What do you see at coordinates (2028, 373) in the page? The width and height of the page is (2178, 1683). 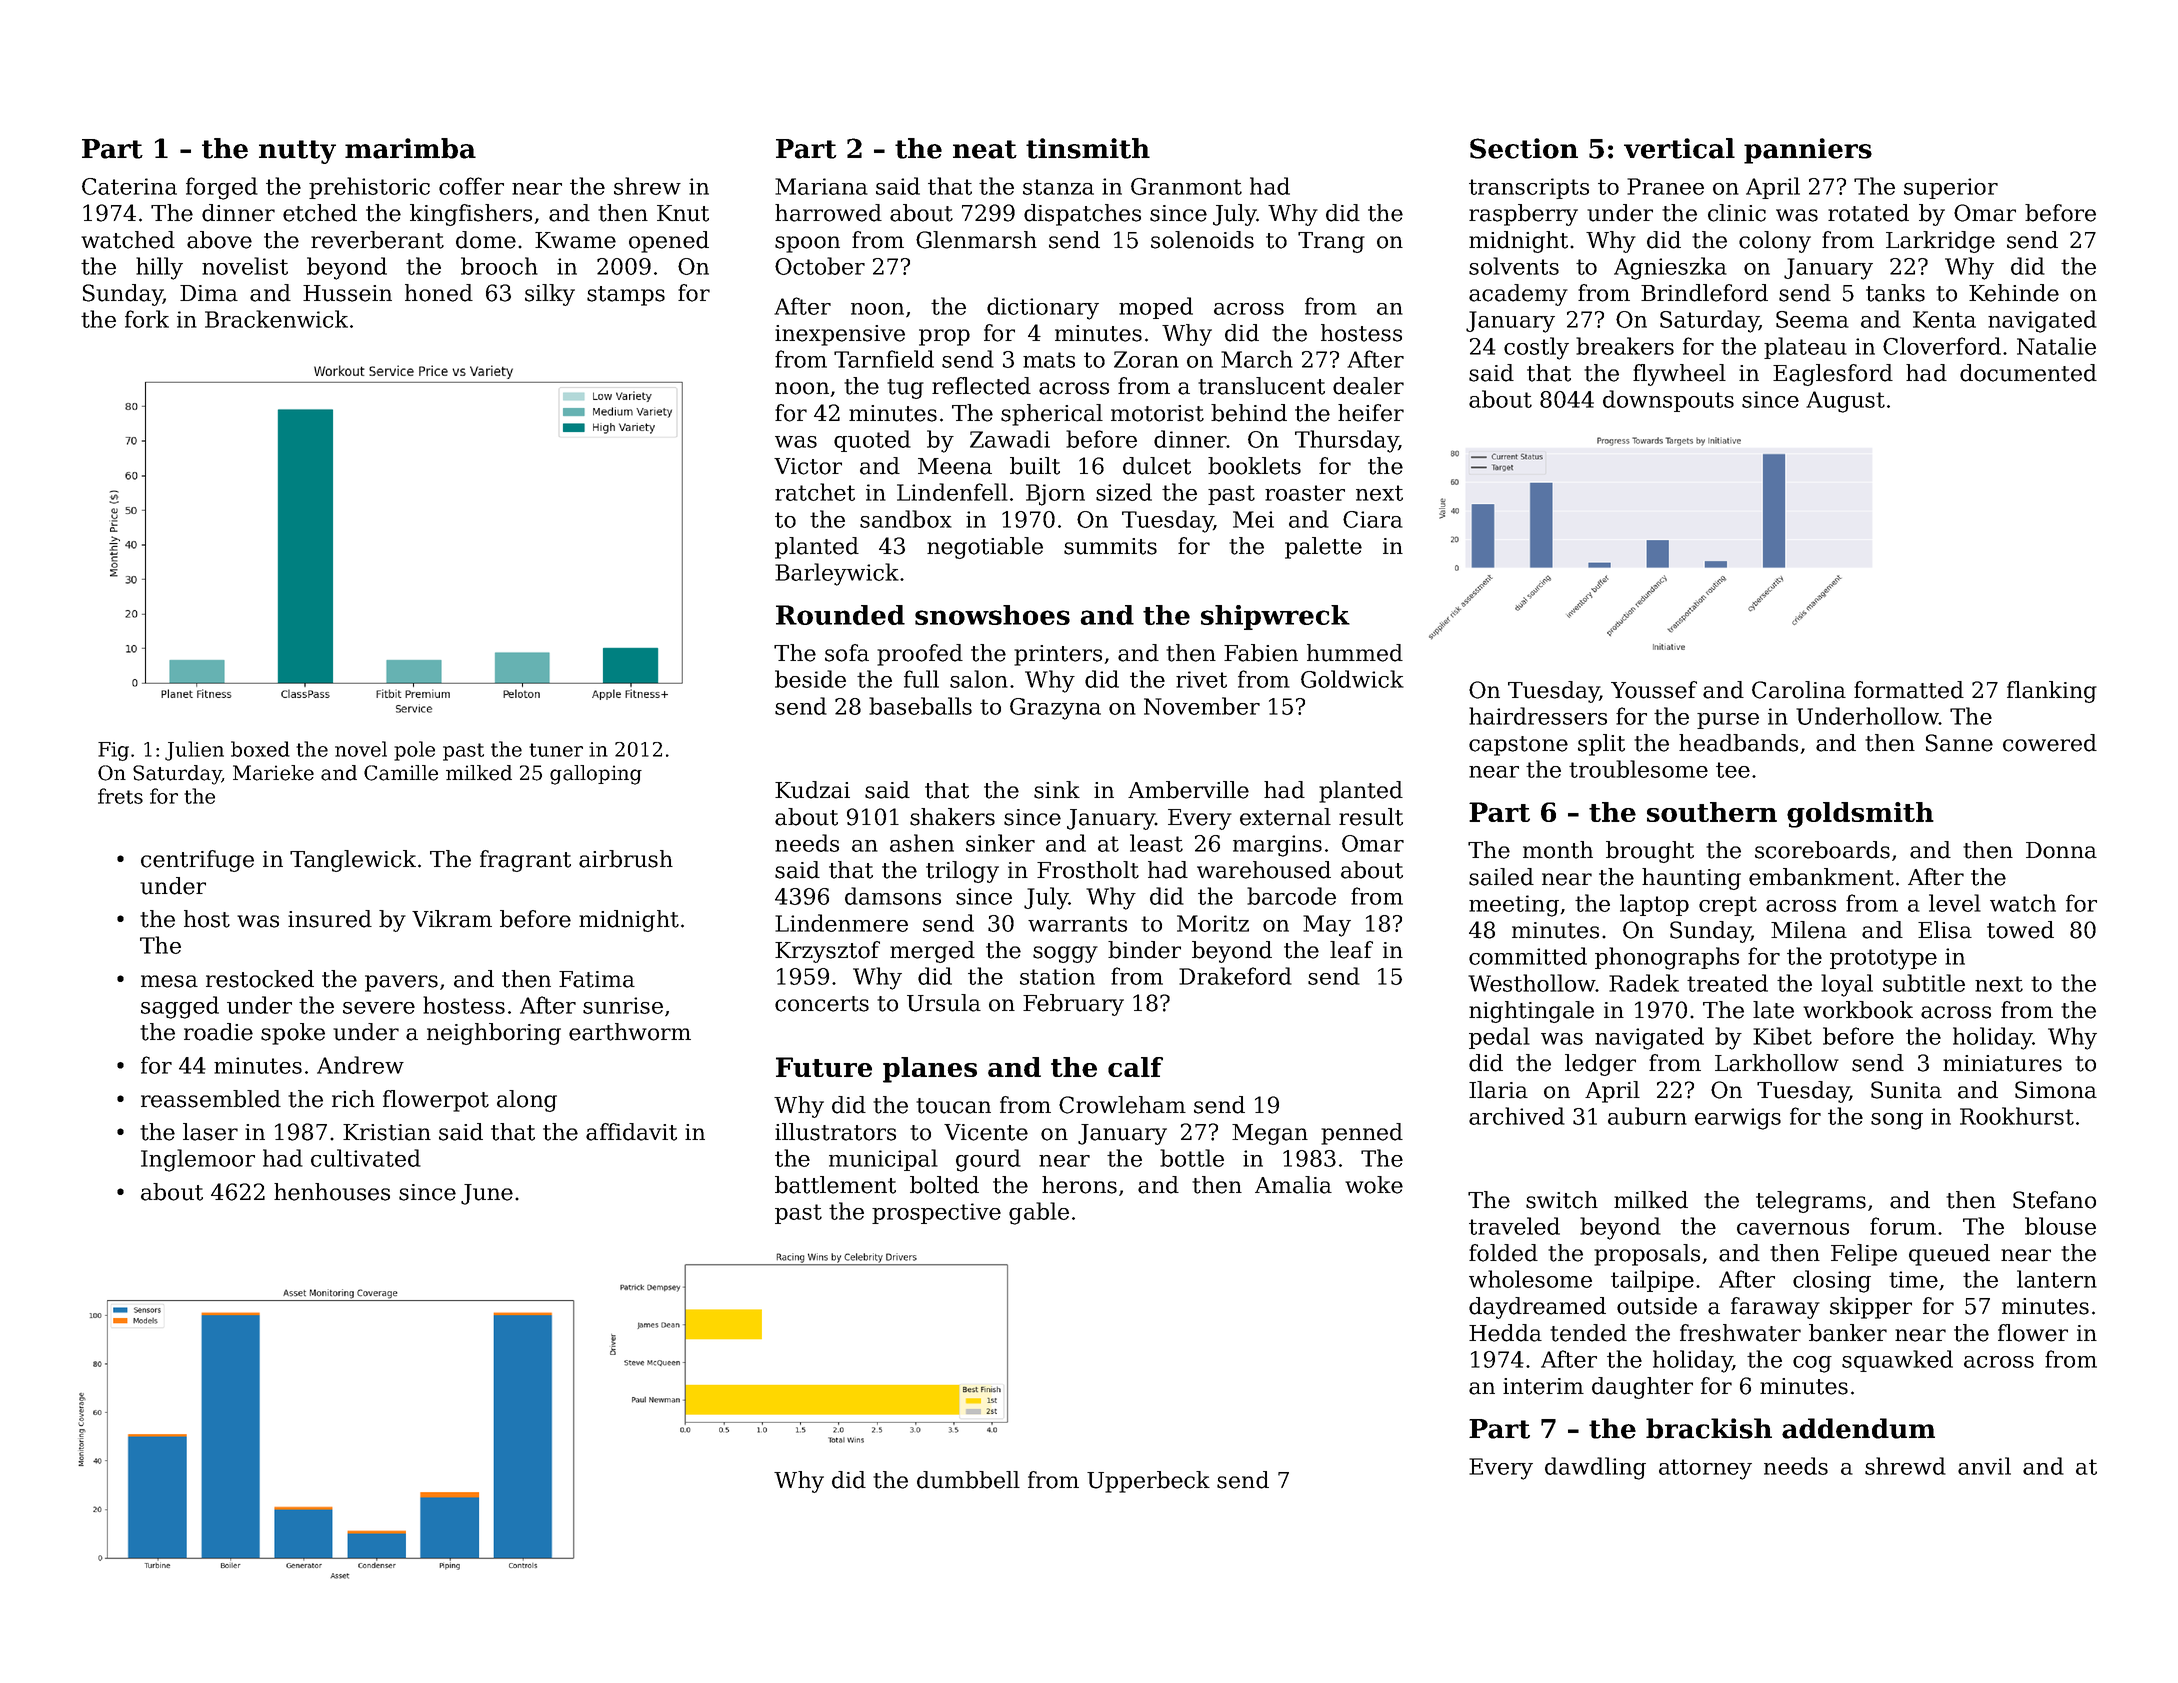 I see `documented` at bounding box center [2028, 373].
